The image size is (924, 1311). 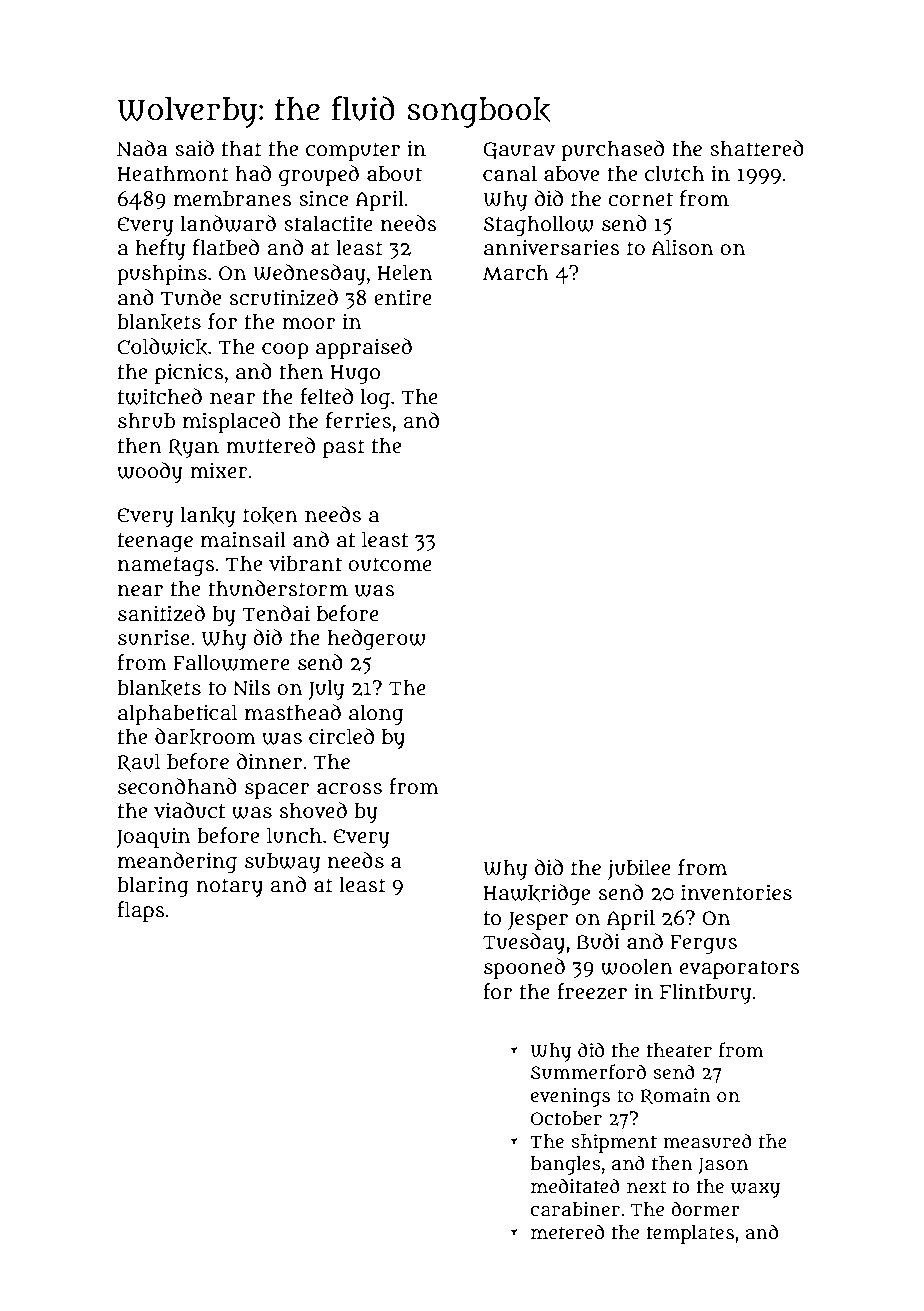 I want to click on jubilee, so click(x=639, y=869).
